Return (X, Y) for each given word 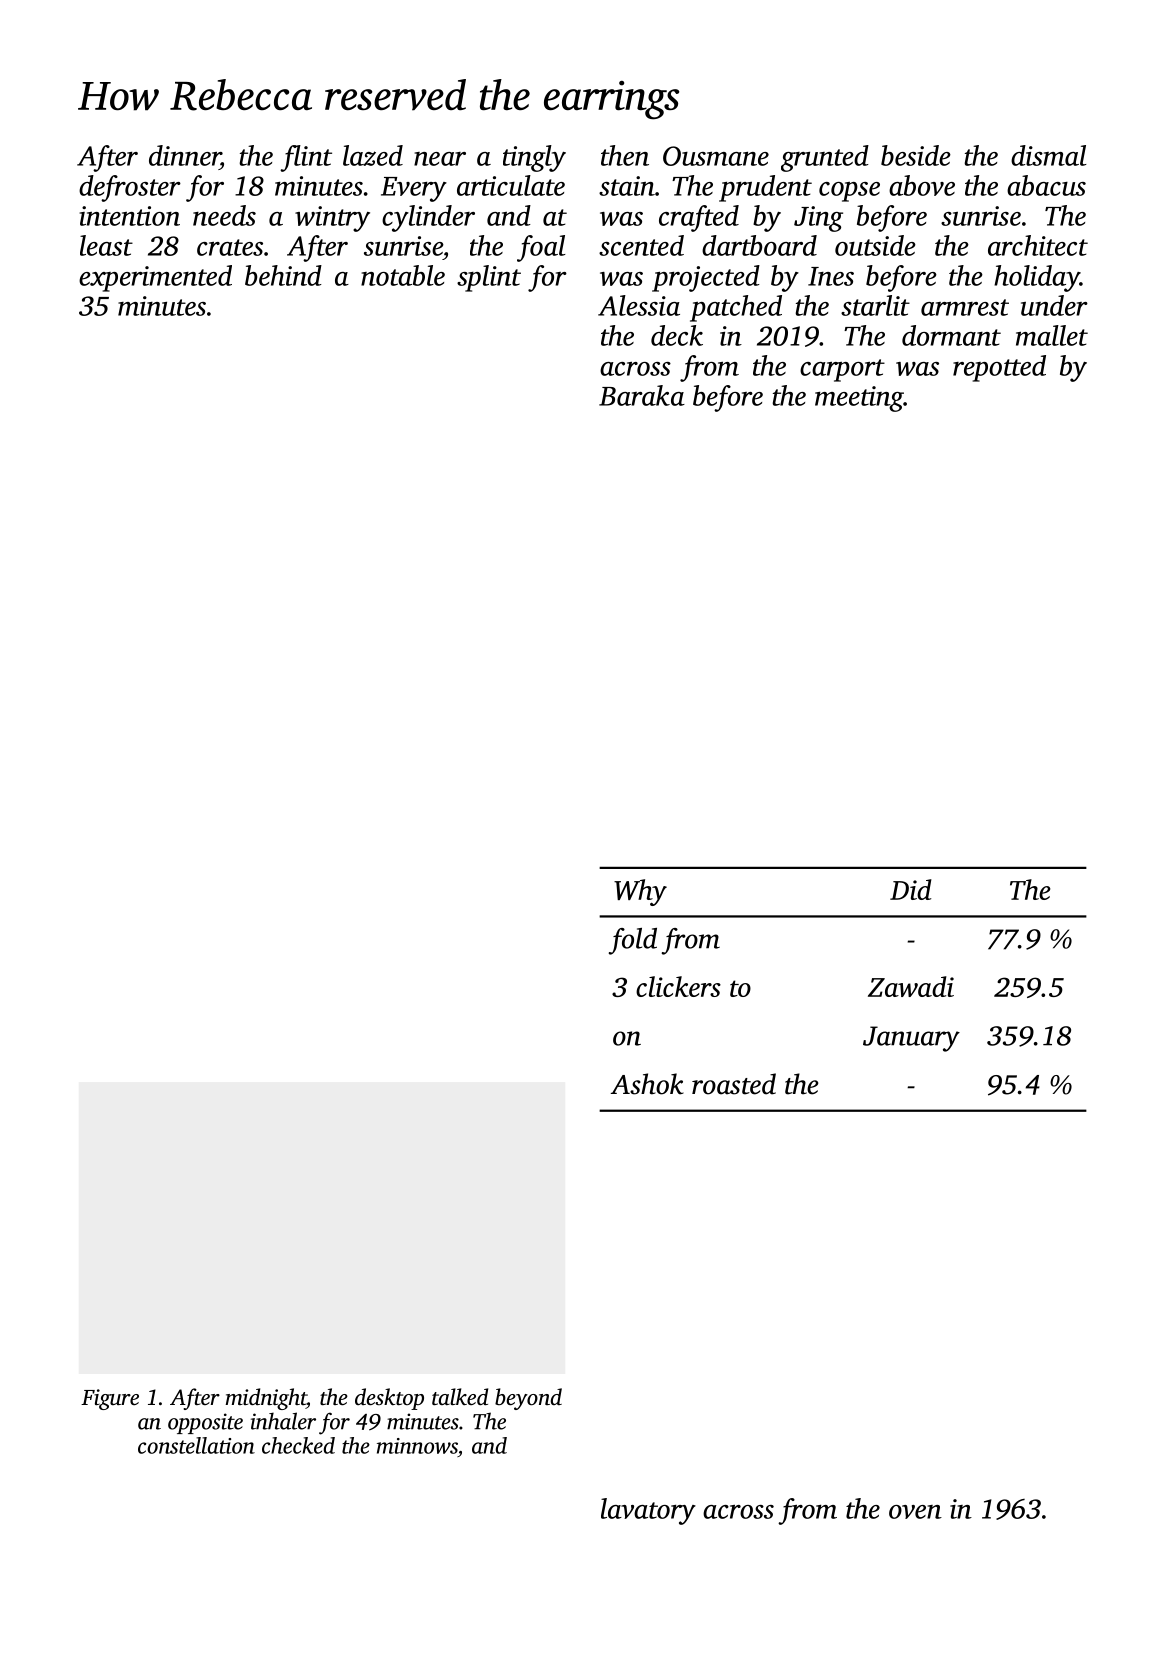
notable (403, 275)
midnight (266, 1399)
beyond (528, 1399)
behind (283, 275)
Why (640, 892)
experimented (155, 278)
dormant (951, 335)
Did (911, 889)
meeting (859, 399)
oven (915, 1512)
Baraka (642, 395)
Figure (110, 1399)
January (911, 1039)
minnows (417, 1446)
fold (633, 941)
